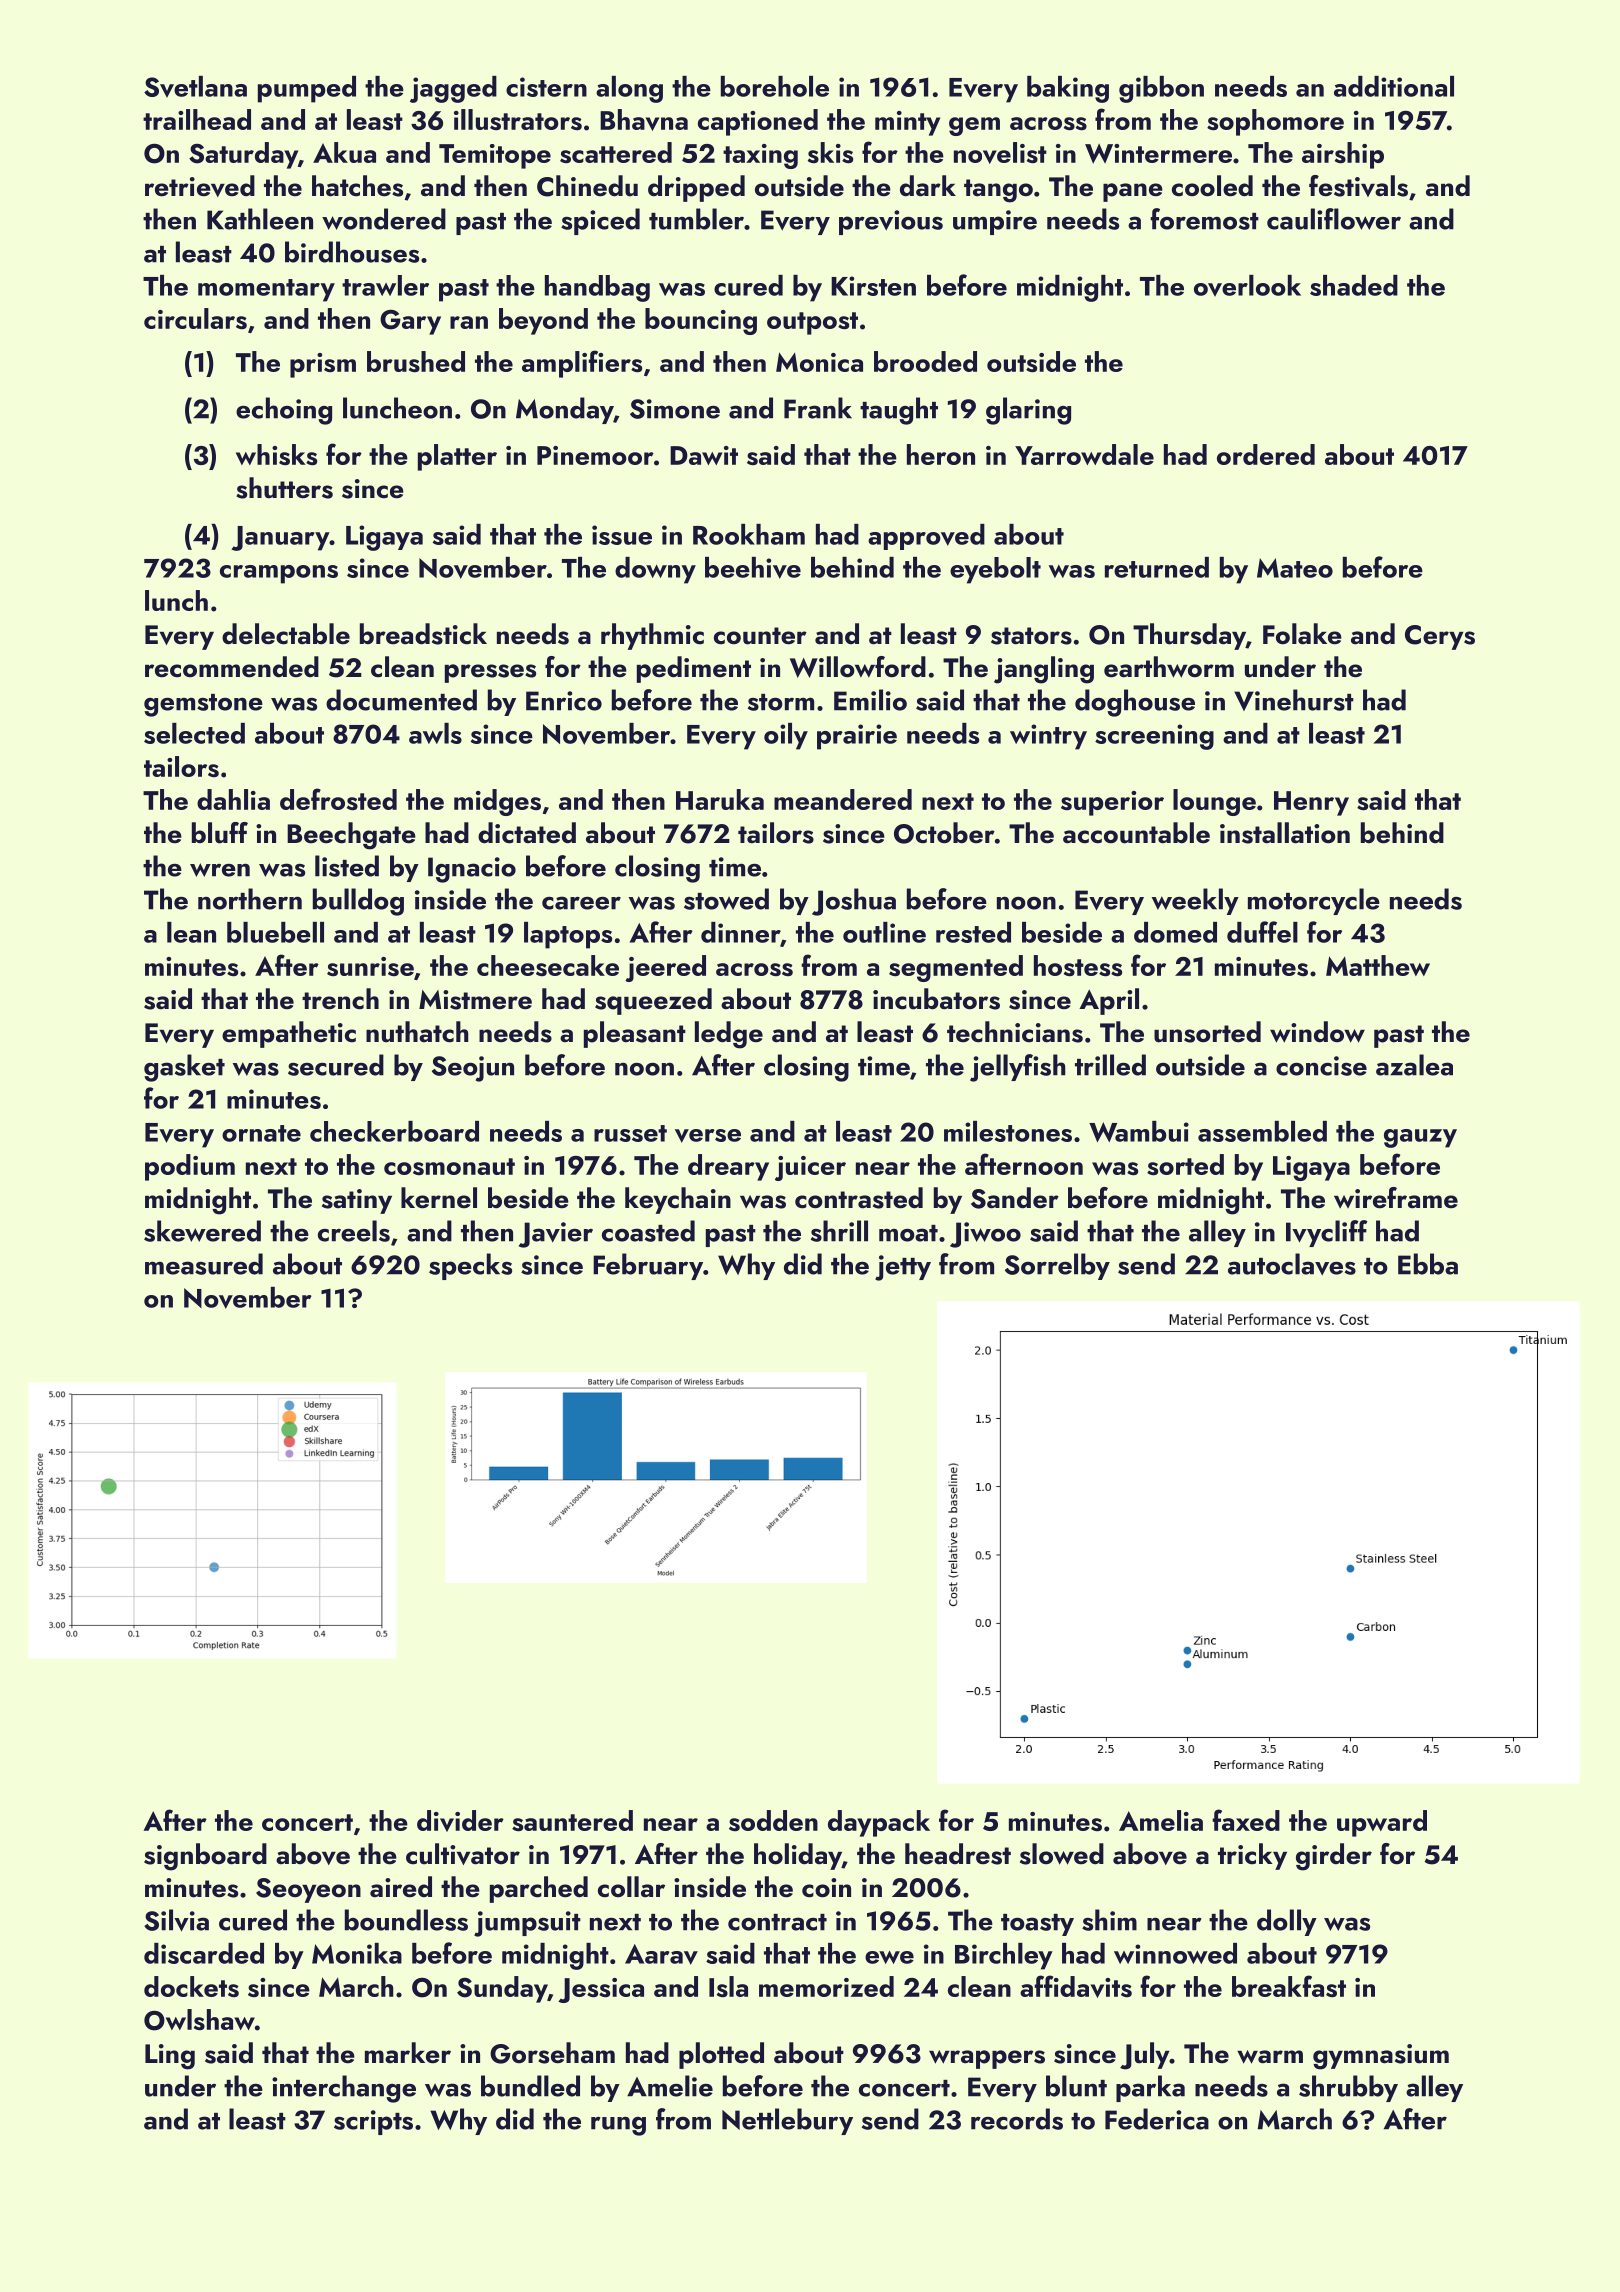 Image resolution: width=1620 pixels, height=2292 pixels. What do you see at coordinates (344, 2089) in the image?
I see `interchange` at bounding box center [344, 2089].
